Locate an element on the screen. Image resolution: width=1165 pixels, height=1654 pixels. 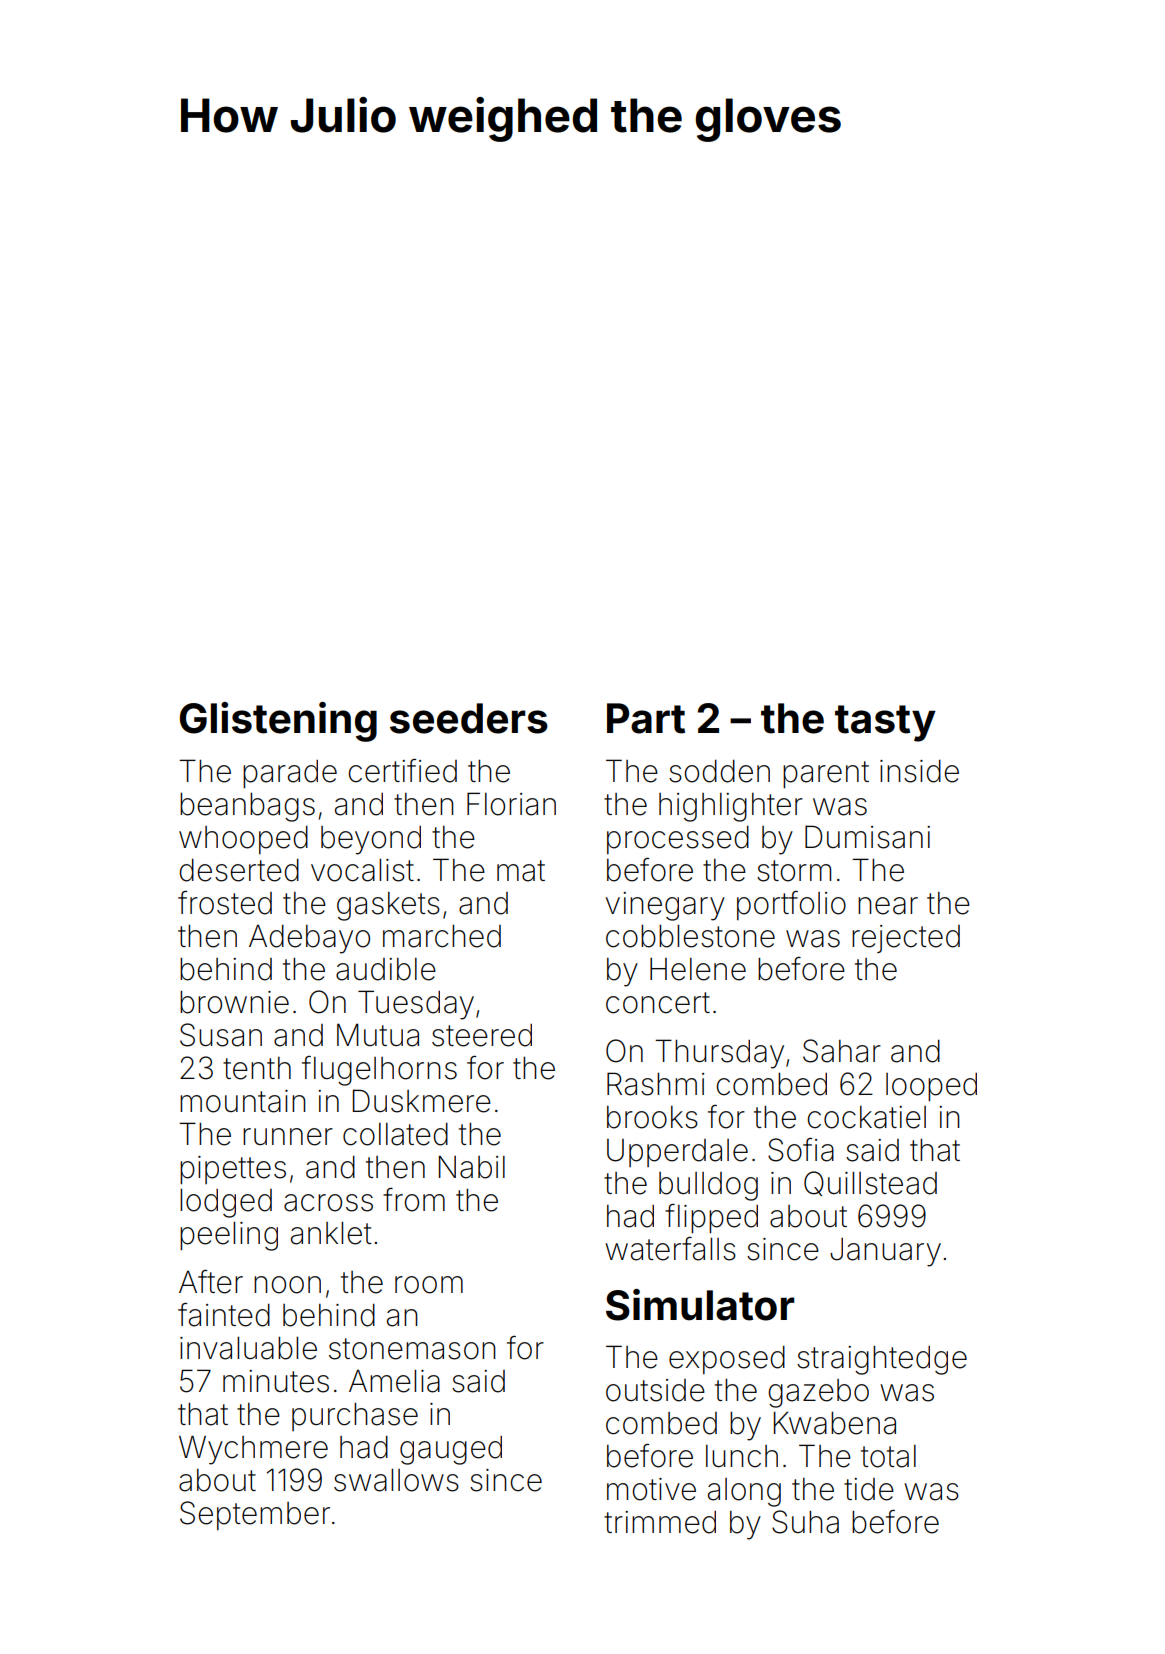
bulldog is located at coordinates (708, 1186).
